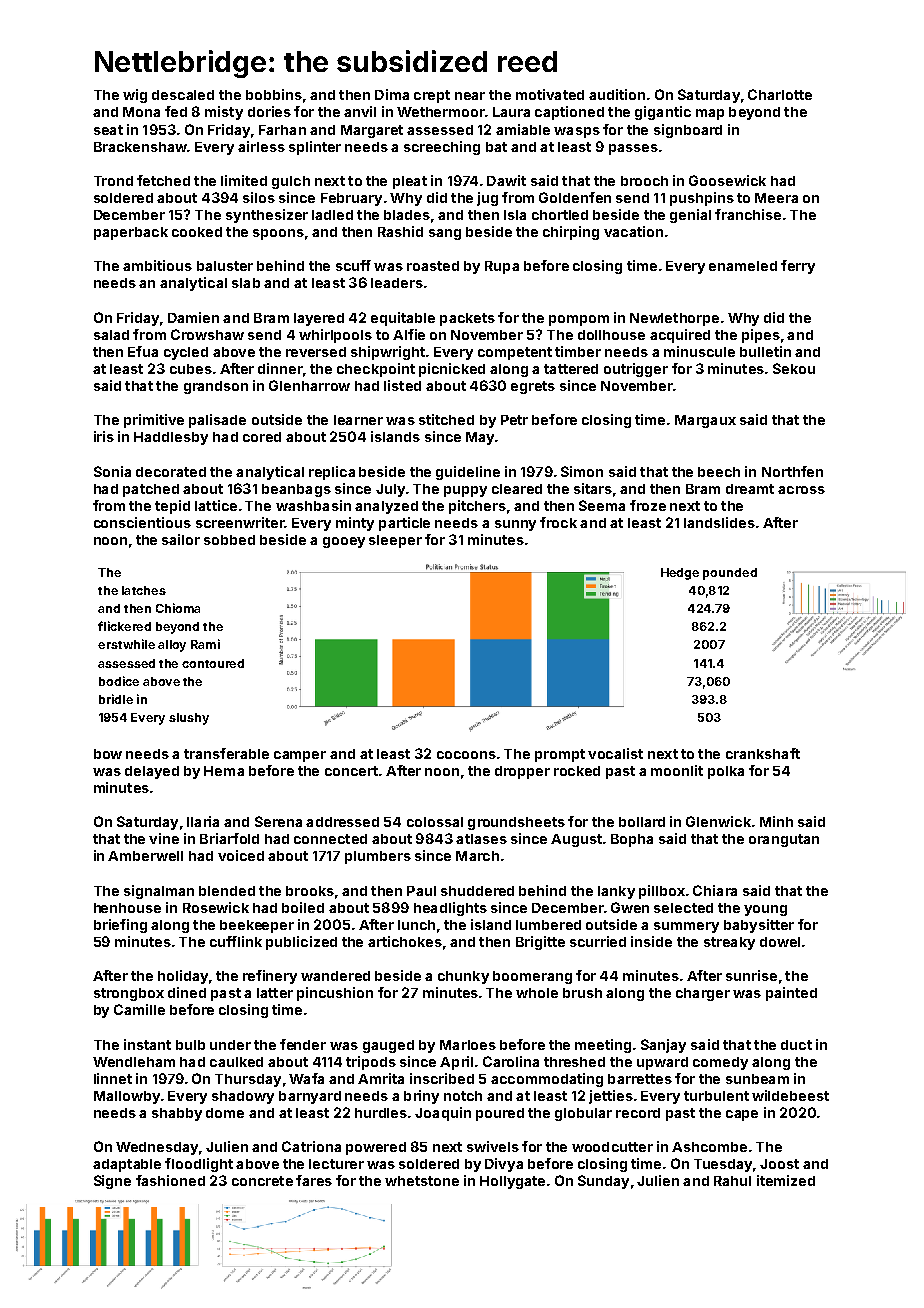  I want to click on charger, so click(703, 994).
